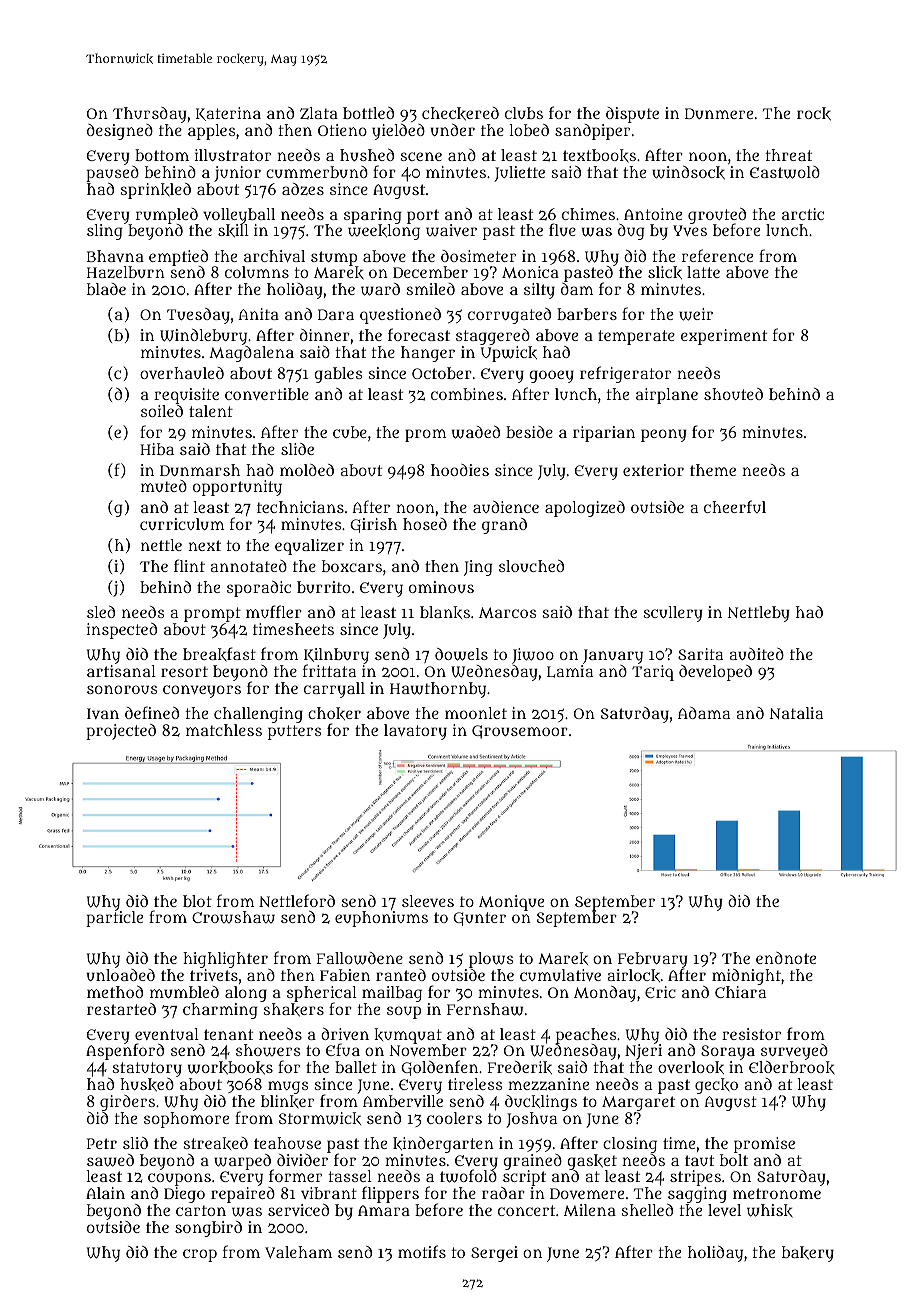 Image resolution: width=924 pixels, height=1308 pixels. I want to click on junior, so click(237, 174).
